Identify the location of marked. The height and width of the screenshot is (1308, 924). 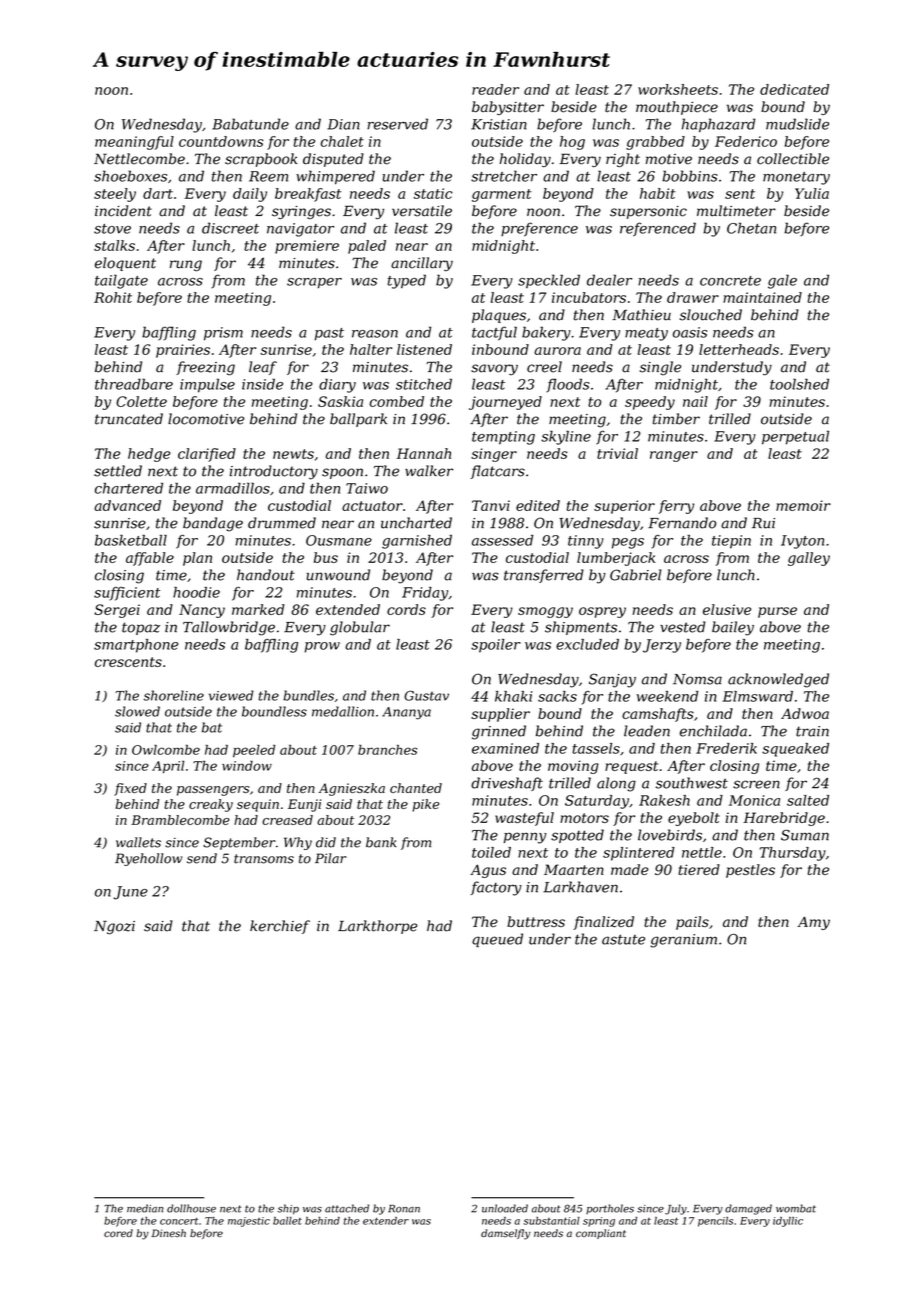
(258, 609).
